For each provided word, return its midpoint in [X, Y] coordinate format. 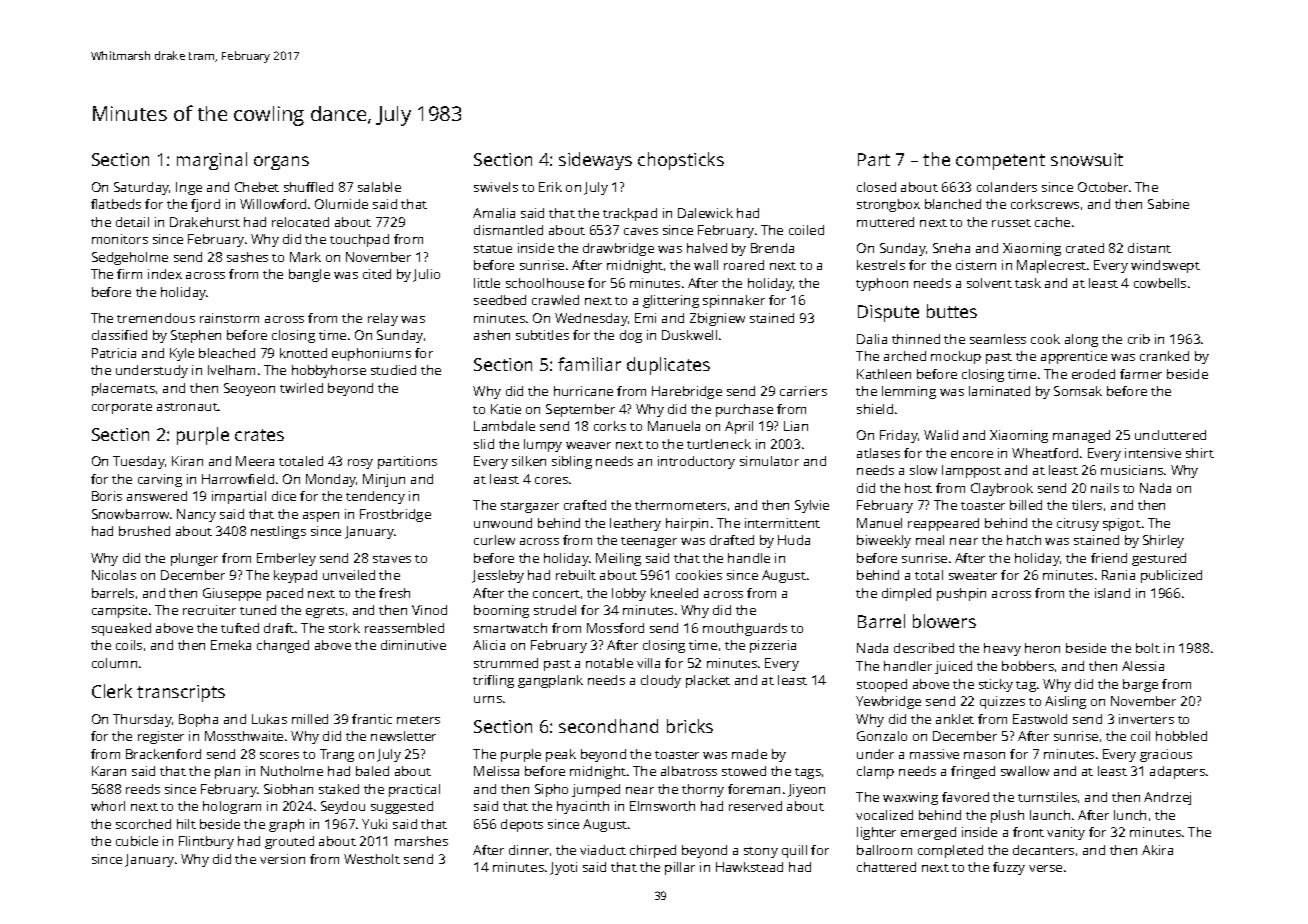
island [1112, 593]
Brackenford [163, 754]
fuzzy [1009, 868]
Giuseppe [232, 594]
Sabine [1168, 204]
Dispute [888, 313]
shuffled [308, 187]
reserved [755, 806]
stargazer [530, 507]
